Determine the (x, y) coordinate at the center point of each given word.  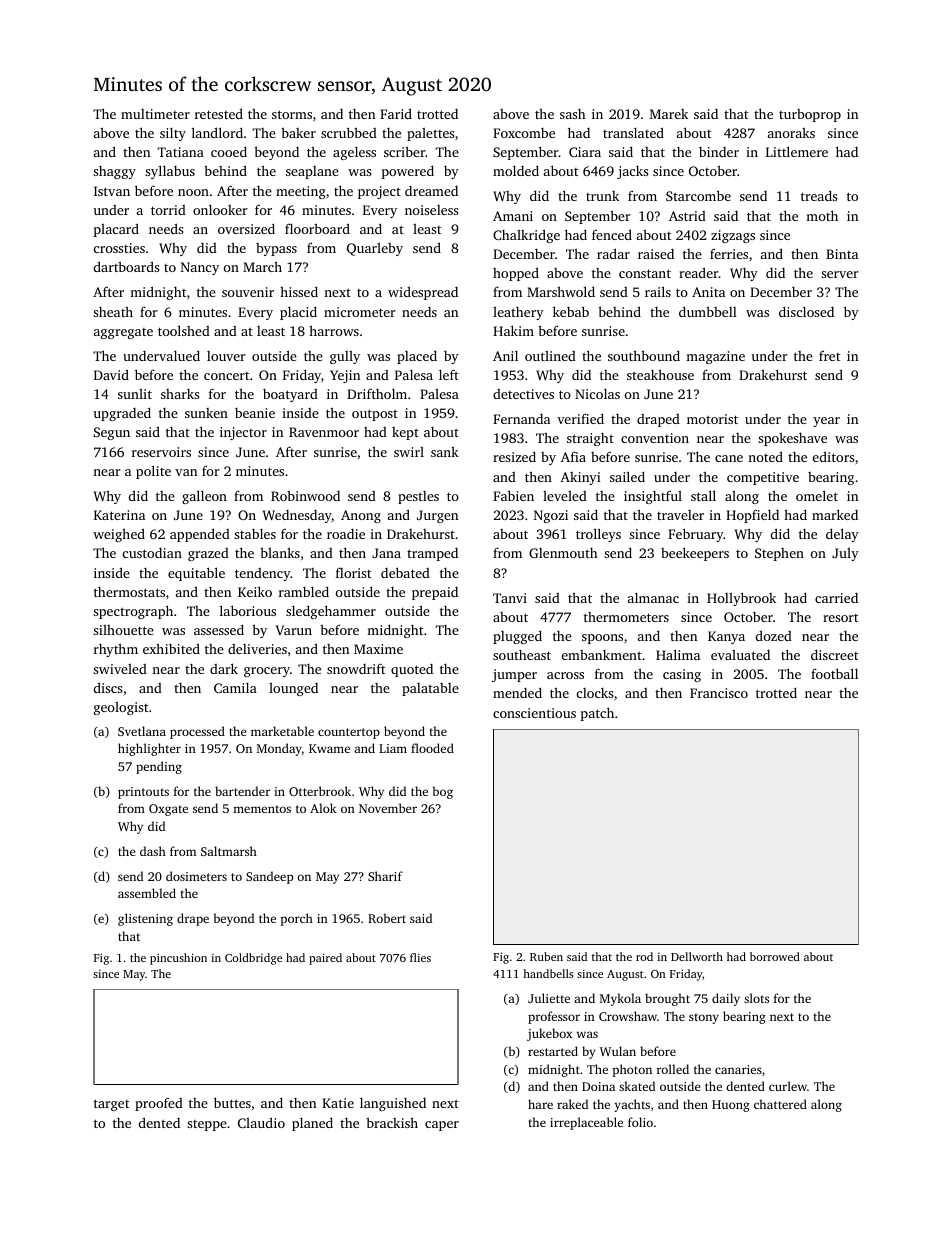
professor (554, 1017)
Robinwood (305, 495)
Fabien (513, 495)
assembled (147, 893)
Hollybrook (741, 599)
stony (704, 1018)
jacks (632, 172)
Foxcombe (524, 133)
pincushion (178, 959)
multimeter (155, 114)
